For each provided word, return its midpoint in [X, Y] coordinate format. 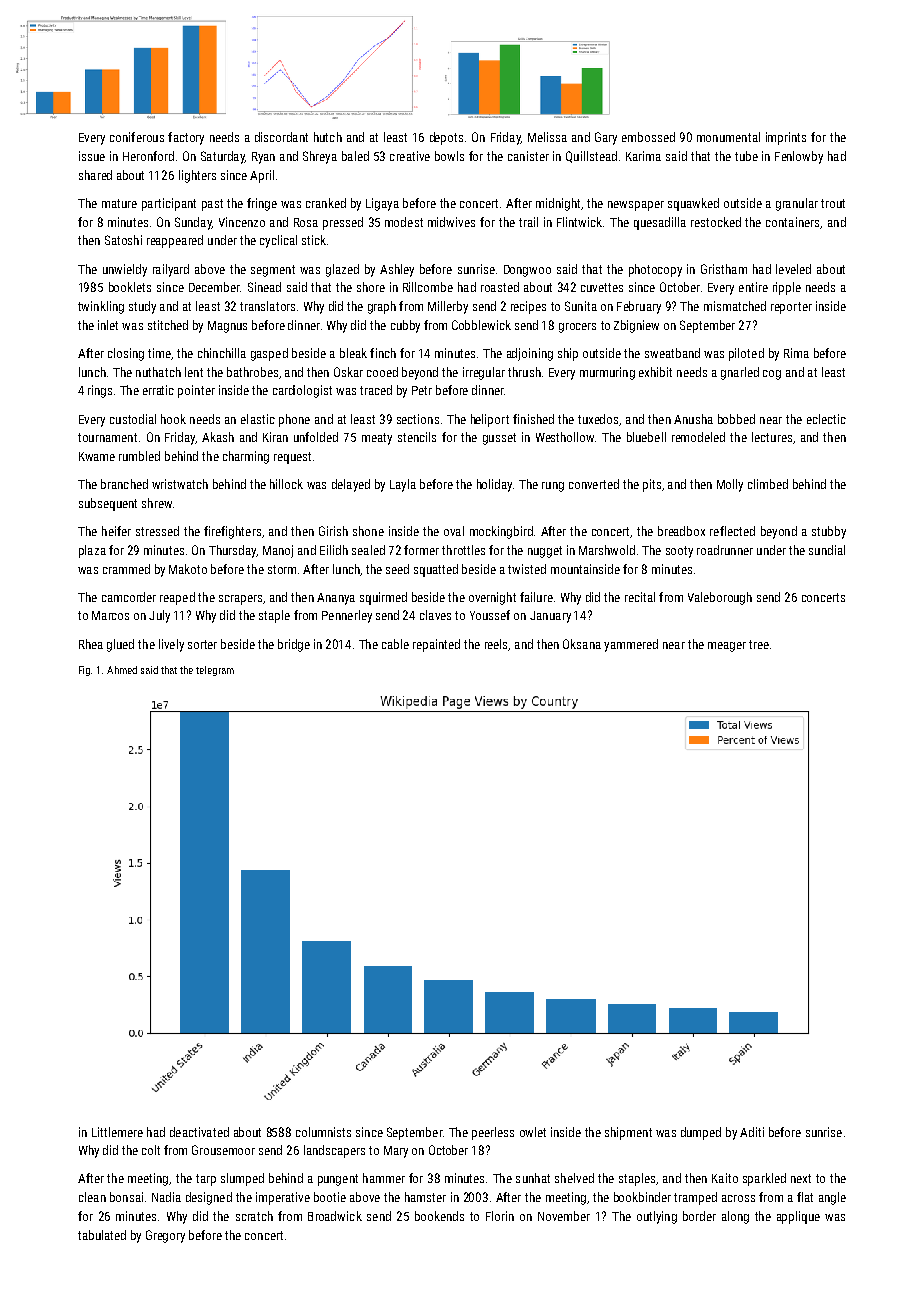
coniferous [137, 137]
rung [553, 487]
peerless [493, 1133]
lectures [772, 437]
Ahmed [122, 670]
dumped [701, 1133]
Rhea [91, 644]
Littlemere [117, 1132]
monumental [728, 137]
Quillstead [591, 157]
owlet [533, 1132]
